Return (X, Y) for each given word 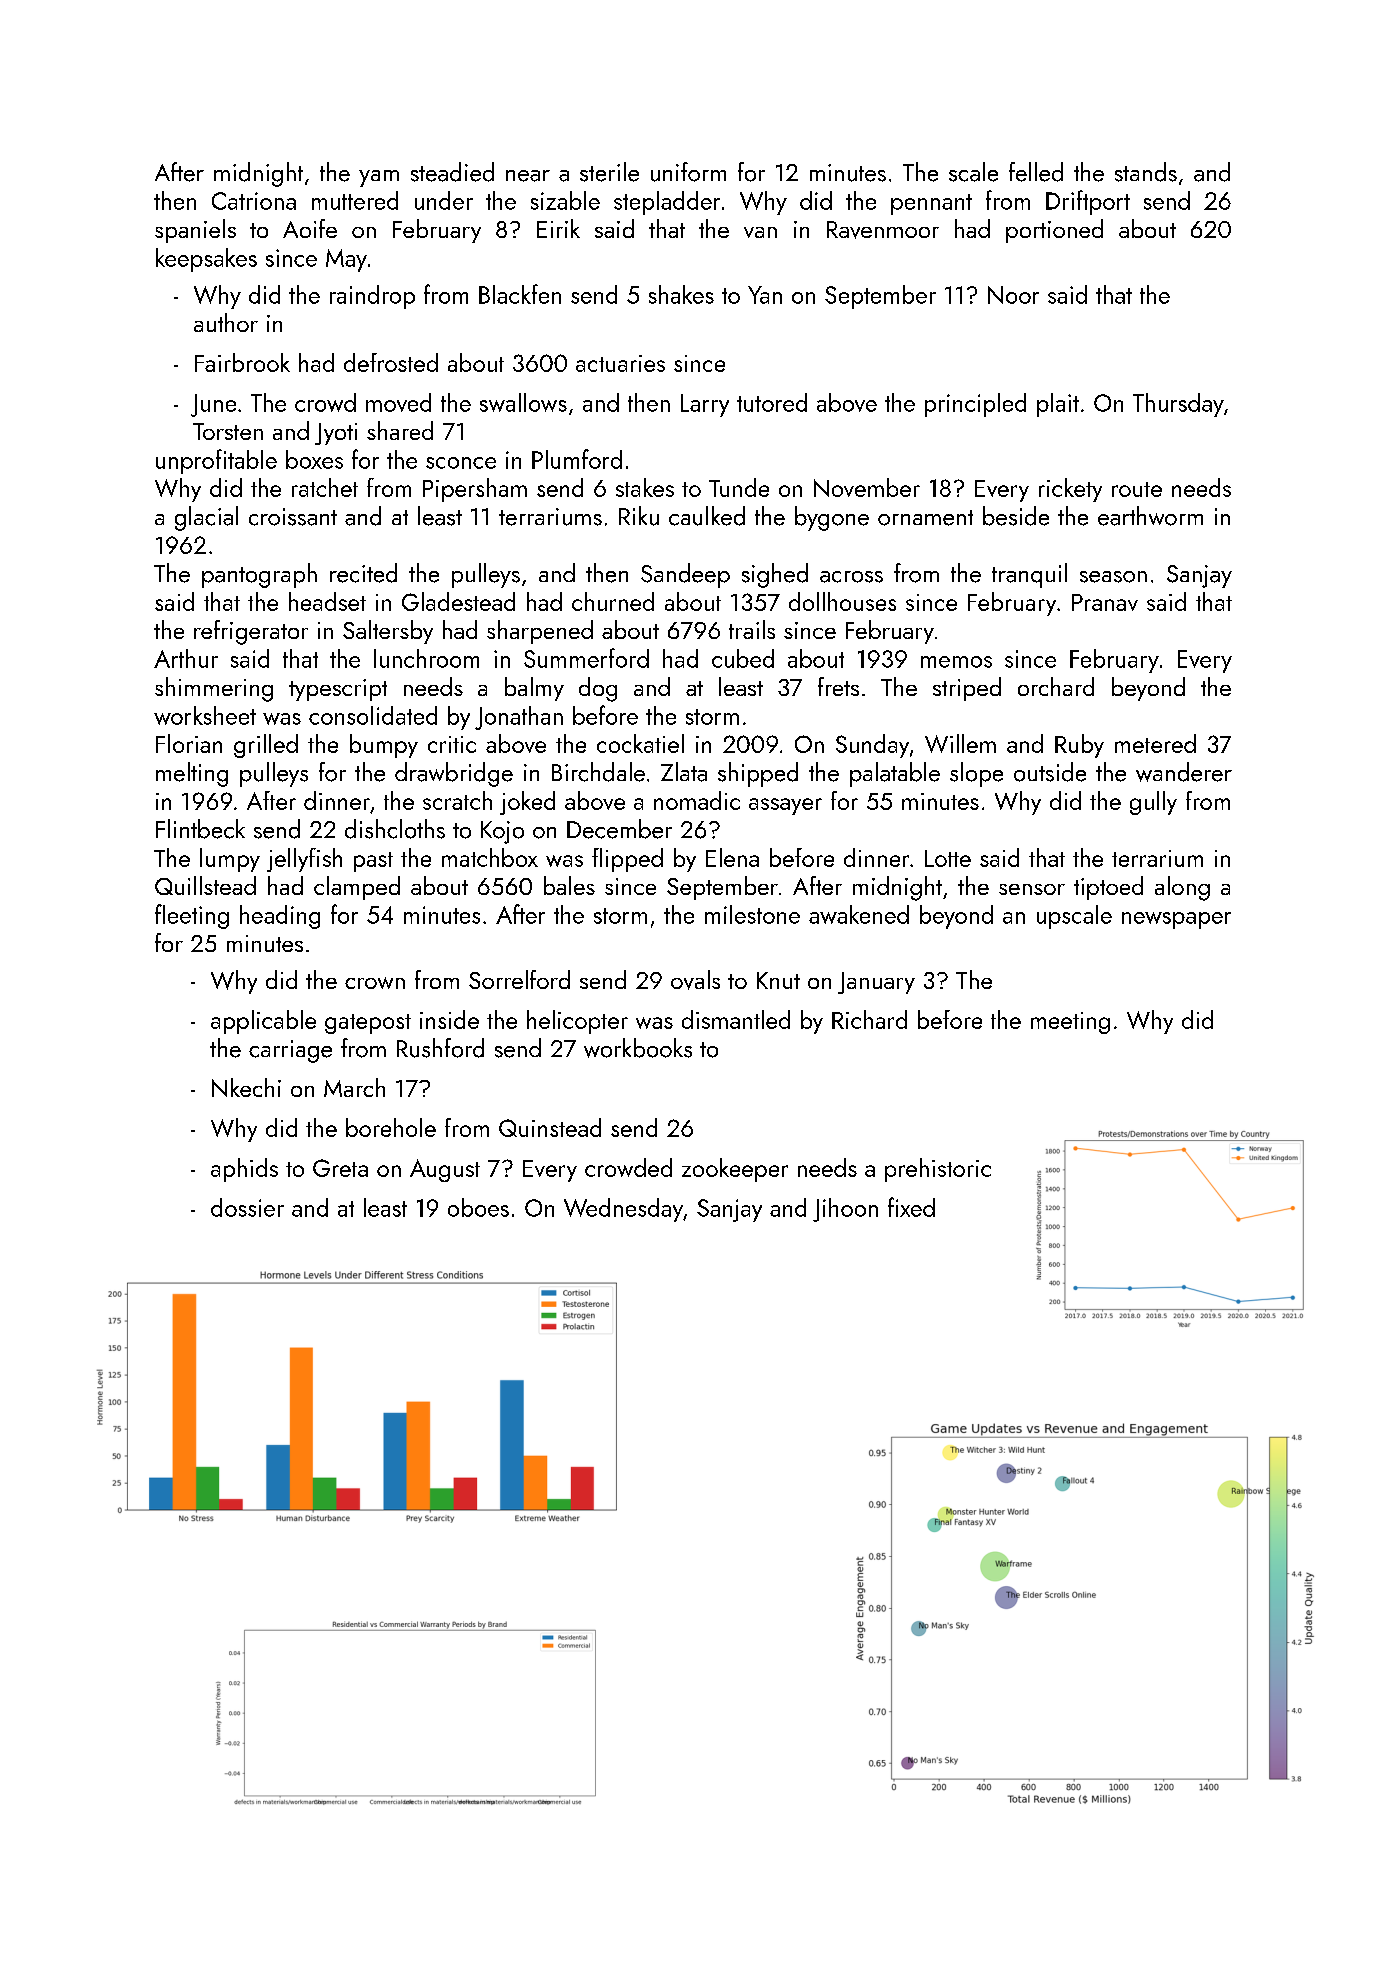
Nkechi (246, 1087)
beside (1016, 516)
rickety (1070, 490)
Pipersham (475, 490)
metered (1155, 743)
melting (192, 774)
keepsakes (206, 260)
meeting (1070, 1023)
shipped (758, 774)
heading (280, 917)
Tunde (739, 487)
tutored (772, 402)
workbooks (638, 1048)
